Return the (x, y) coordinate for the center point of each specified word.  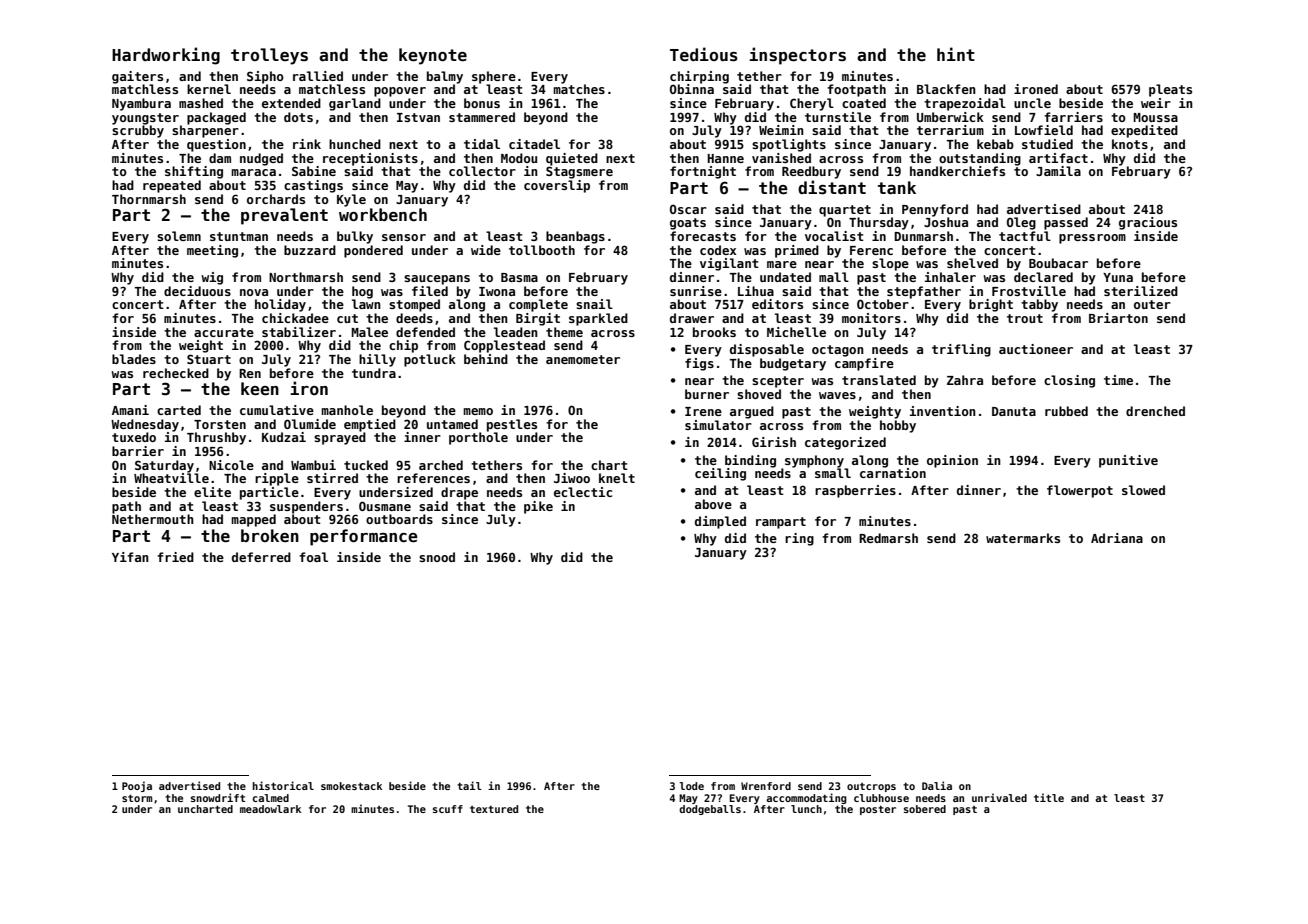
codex (718, 250)
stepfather (924, 292)
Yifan (130, 557)
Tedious (704, 54)
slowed (1143, 490)
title (1049, 797)
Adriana (1117, 538)
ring (799, 539)
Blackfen (946, 89)
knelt (617, 478)
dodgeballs (710, 810)
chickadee (295, 318)
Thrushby (216, 438)
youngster (145, 119)
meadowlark (270, 809)
